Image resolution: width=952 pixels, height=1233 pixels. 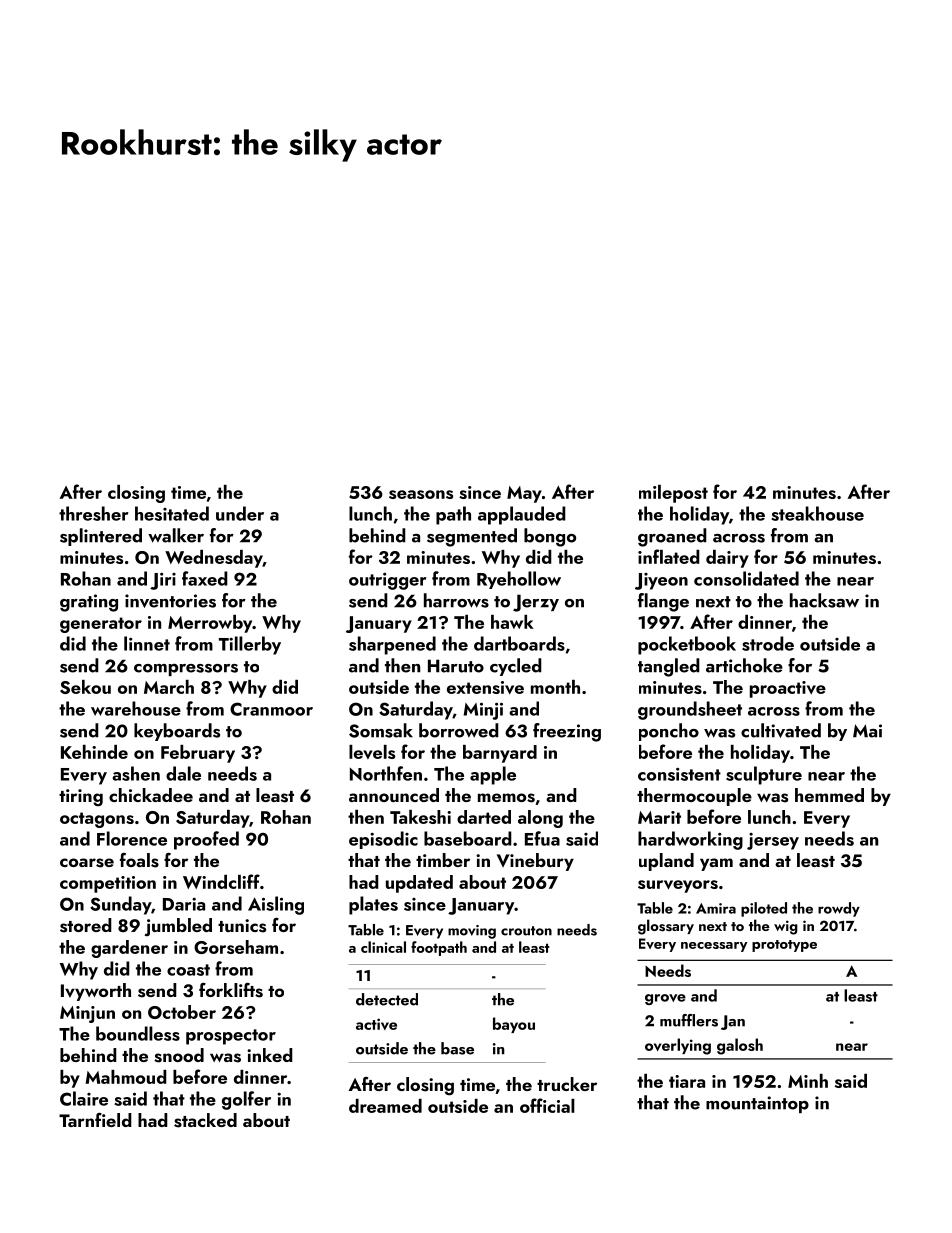 I want to click on hawk, so click(x=512, y=622).
